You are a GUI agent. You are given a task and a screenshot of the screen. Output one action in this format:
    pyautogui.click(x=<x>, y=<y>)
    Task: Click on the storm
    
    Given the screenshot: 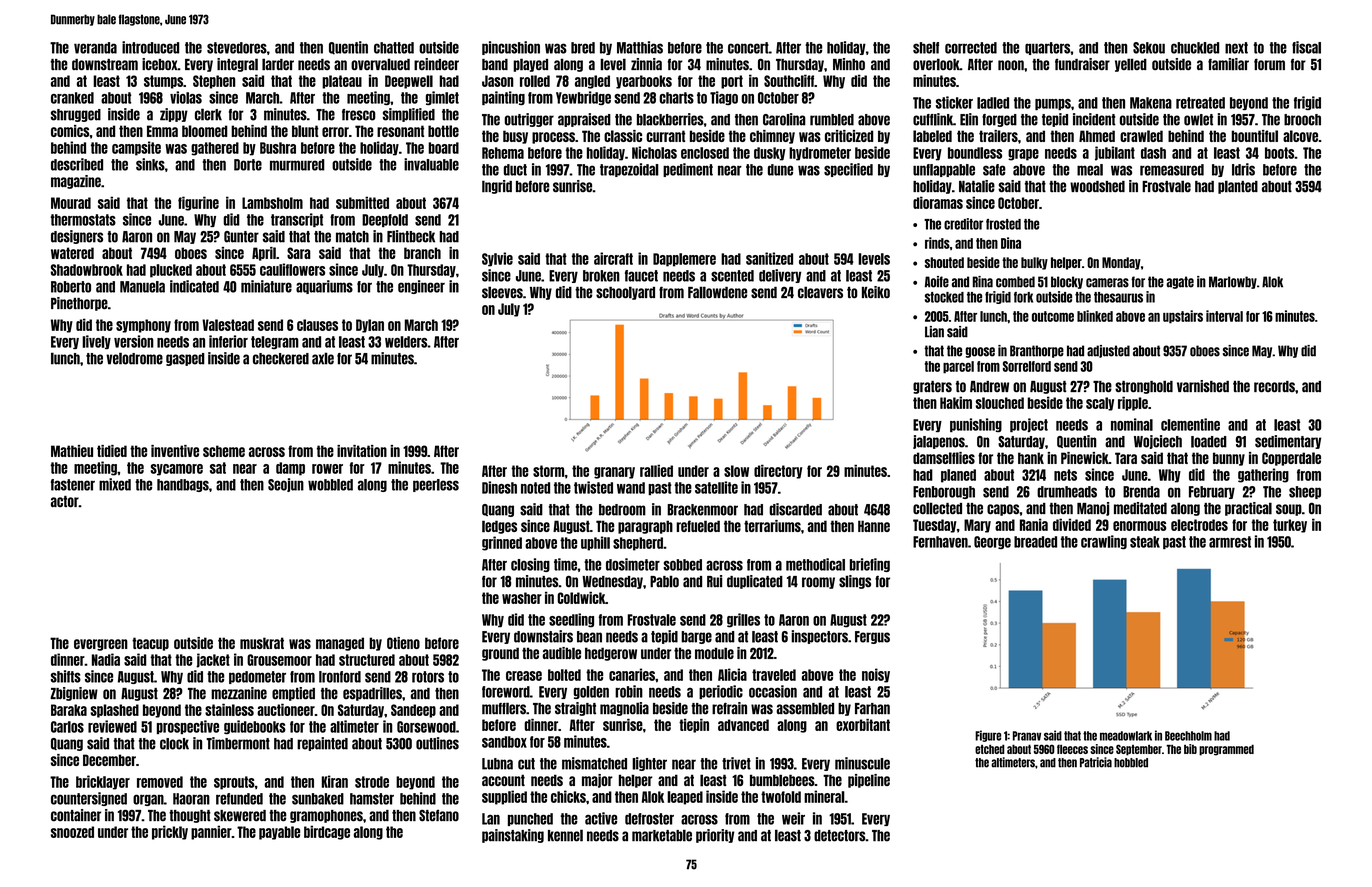 What is the action you would take?
    pyautogui.click(x=549, y=471)
